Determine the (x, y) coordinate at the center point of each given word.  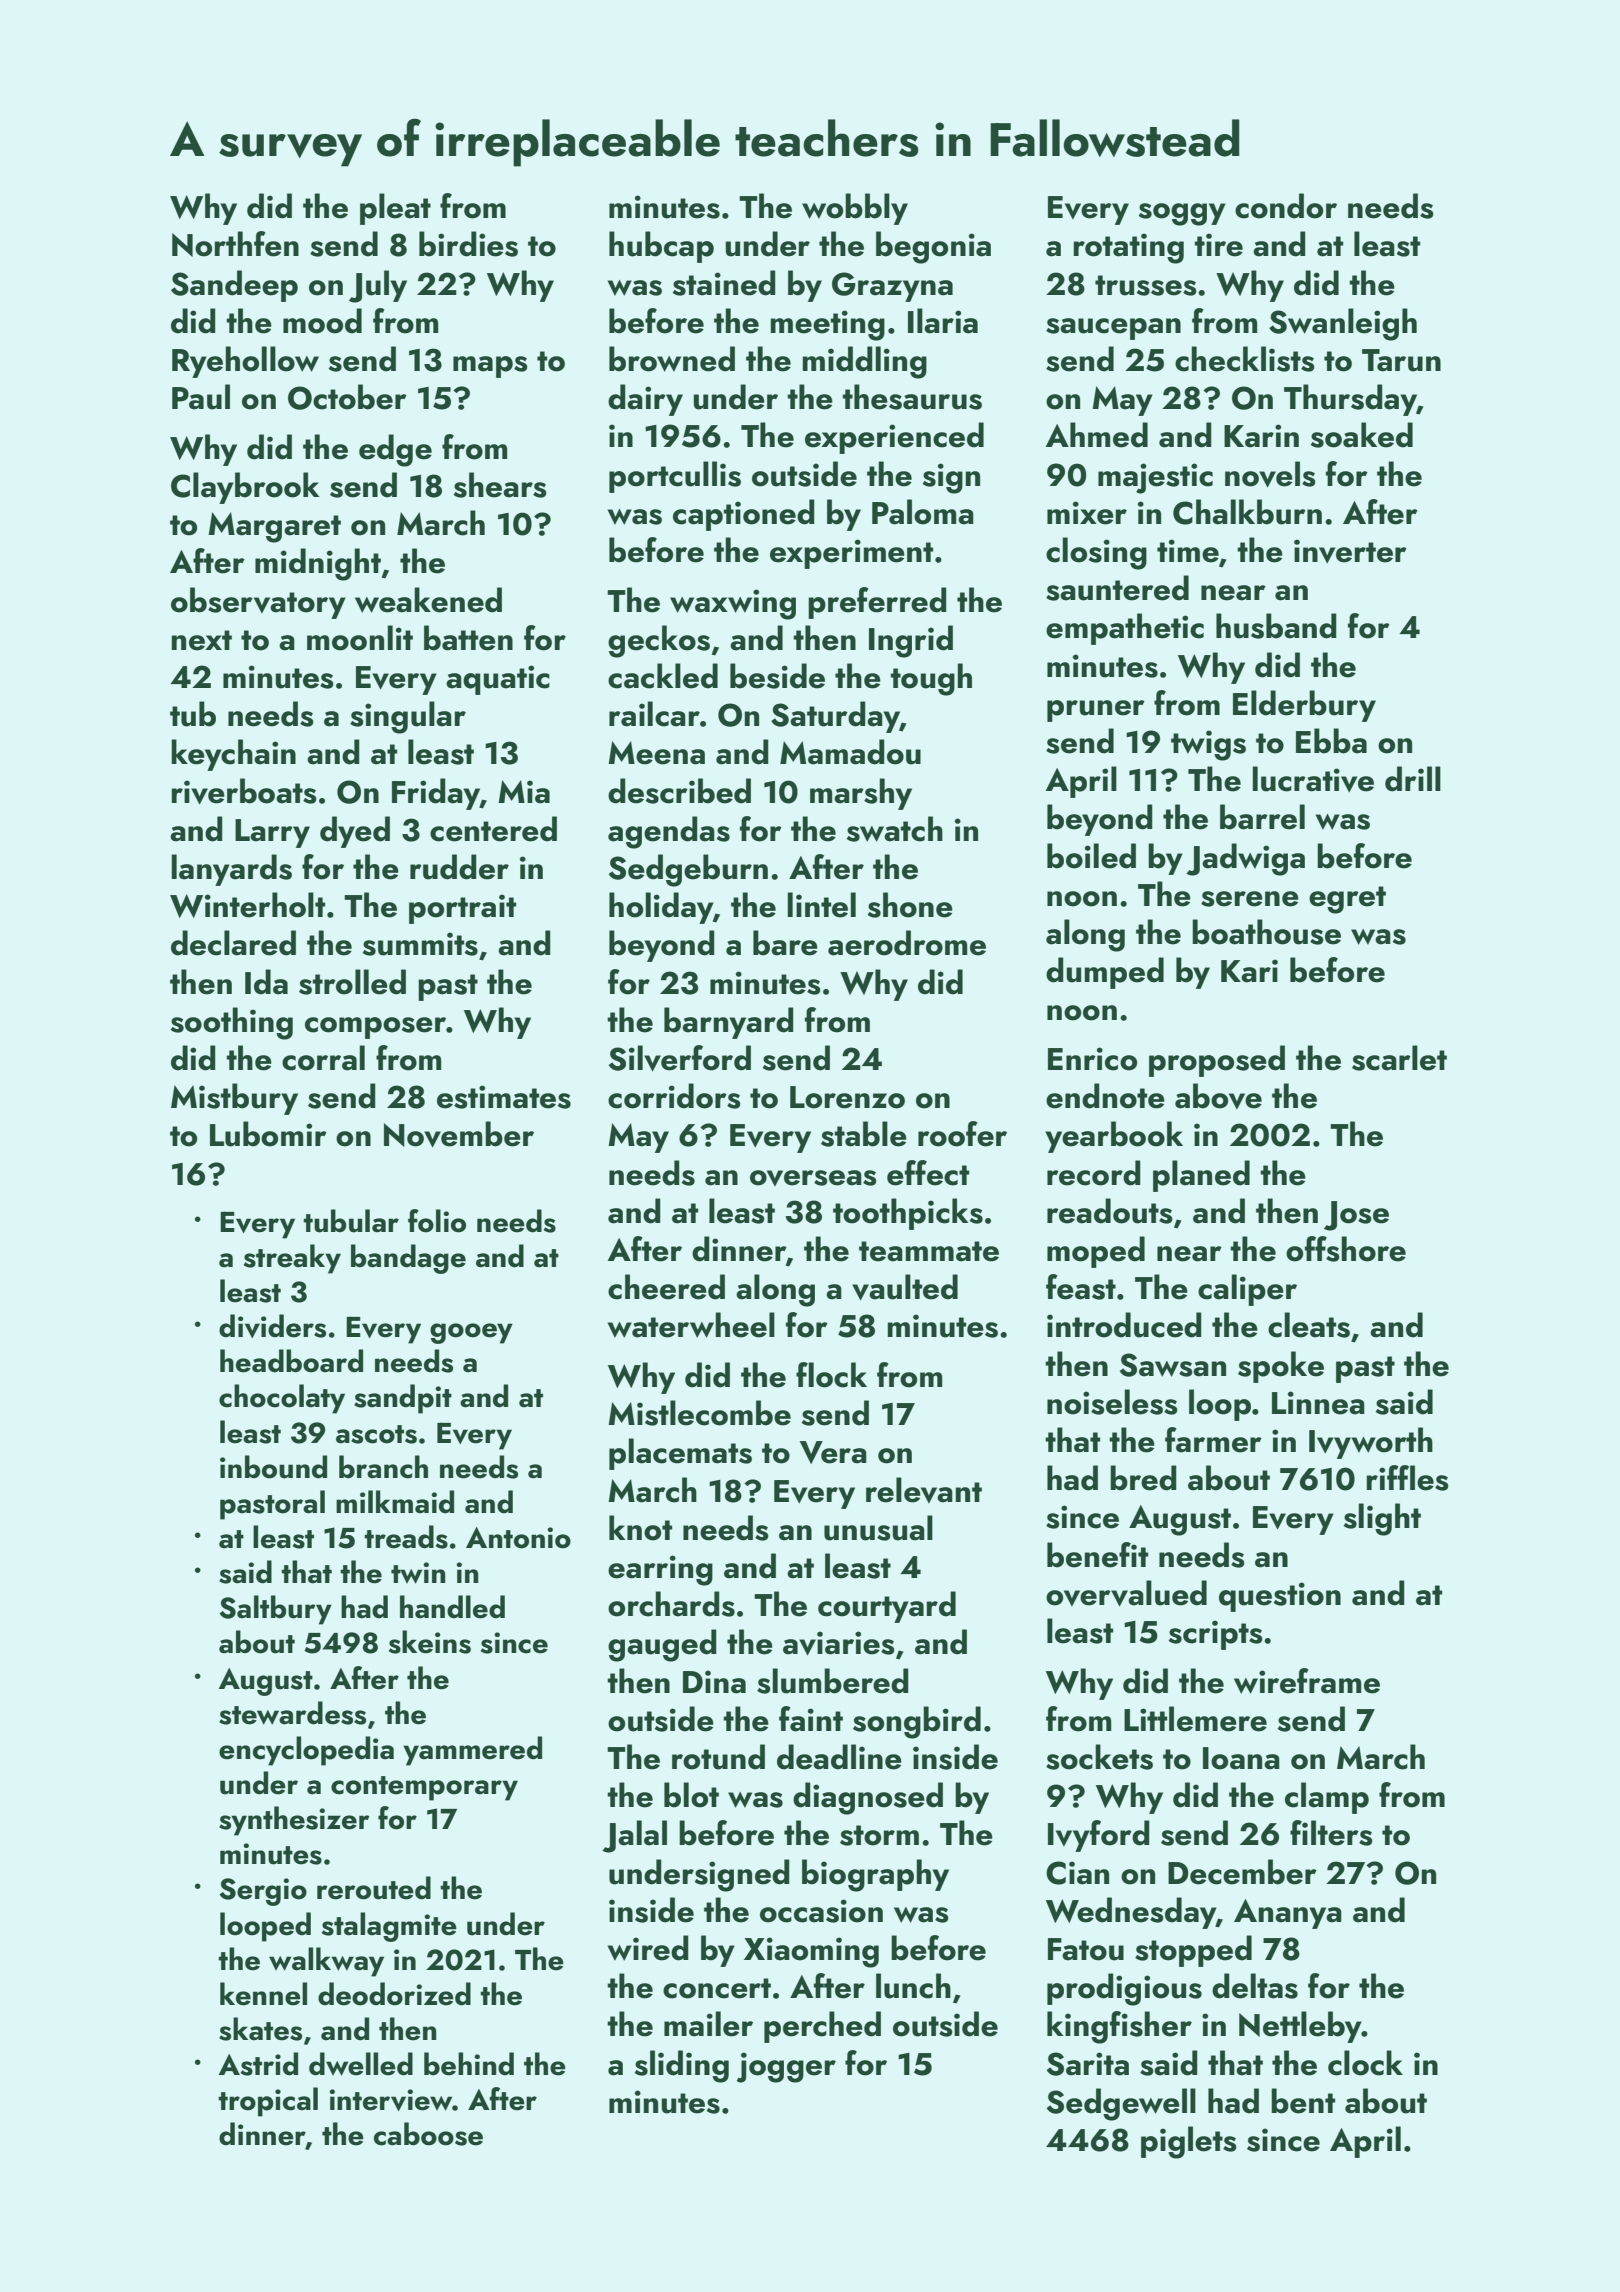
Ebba (1331, 741)
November (459, 1134)
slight (1382, 1519)
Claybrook (245, 488)
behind (469, 2064)
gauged (662, 1645)
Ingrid (911, 641)
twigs (1208, 745)
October (347, 397)
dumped (1105, 973)
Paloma (923, 512)
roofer (962, 1134)
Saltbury (275, 1610)
